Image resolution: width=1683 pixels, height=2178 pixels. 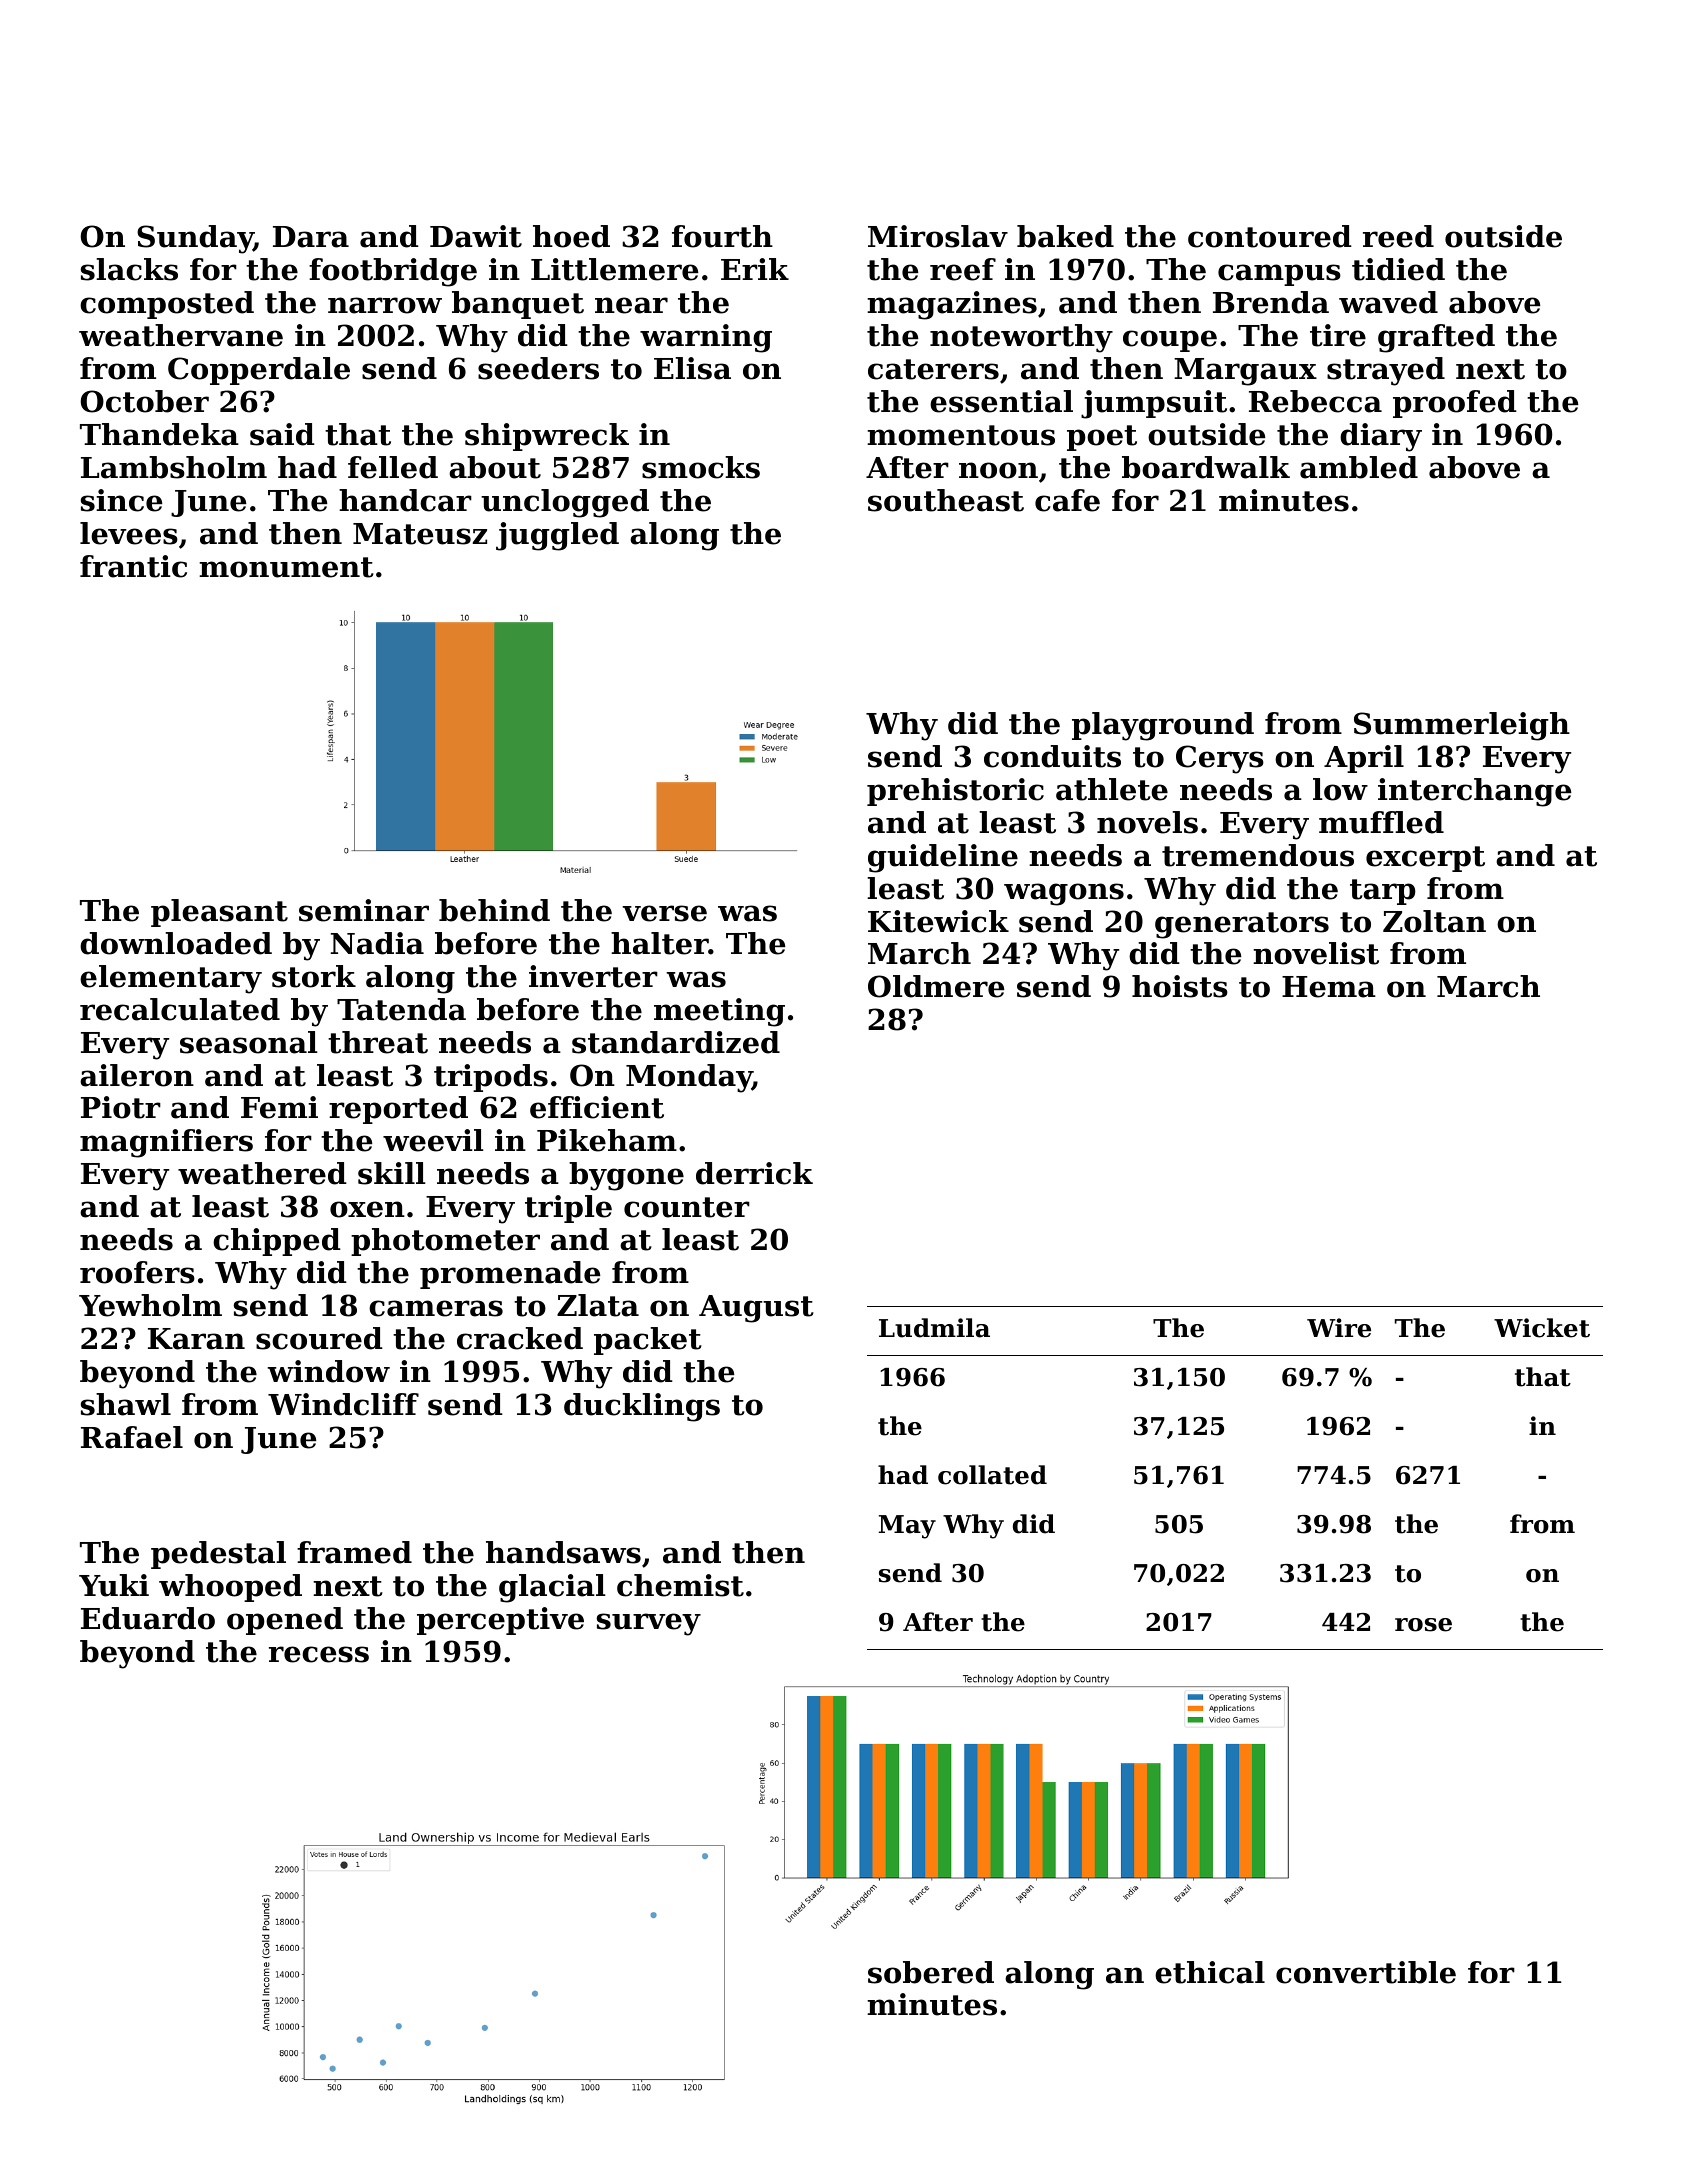 What do you see at coordinates (938, 236) in the image?
I see `Miroslav` at bounding box center [938, 236].
